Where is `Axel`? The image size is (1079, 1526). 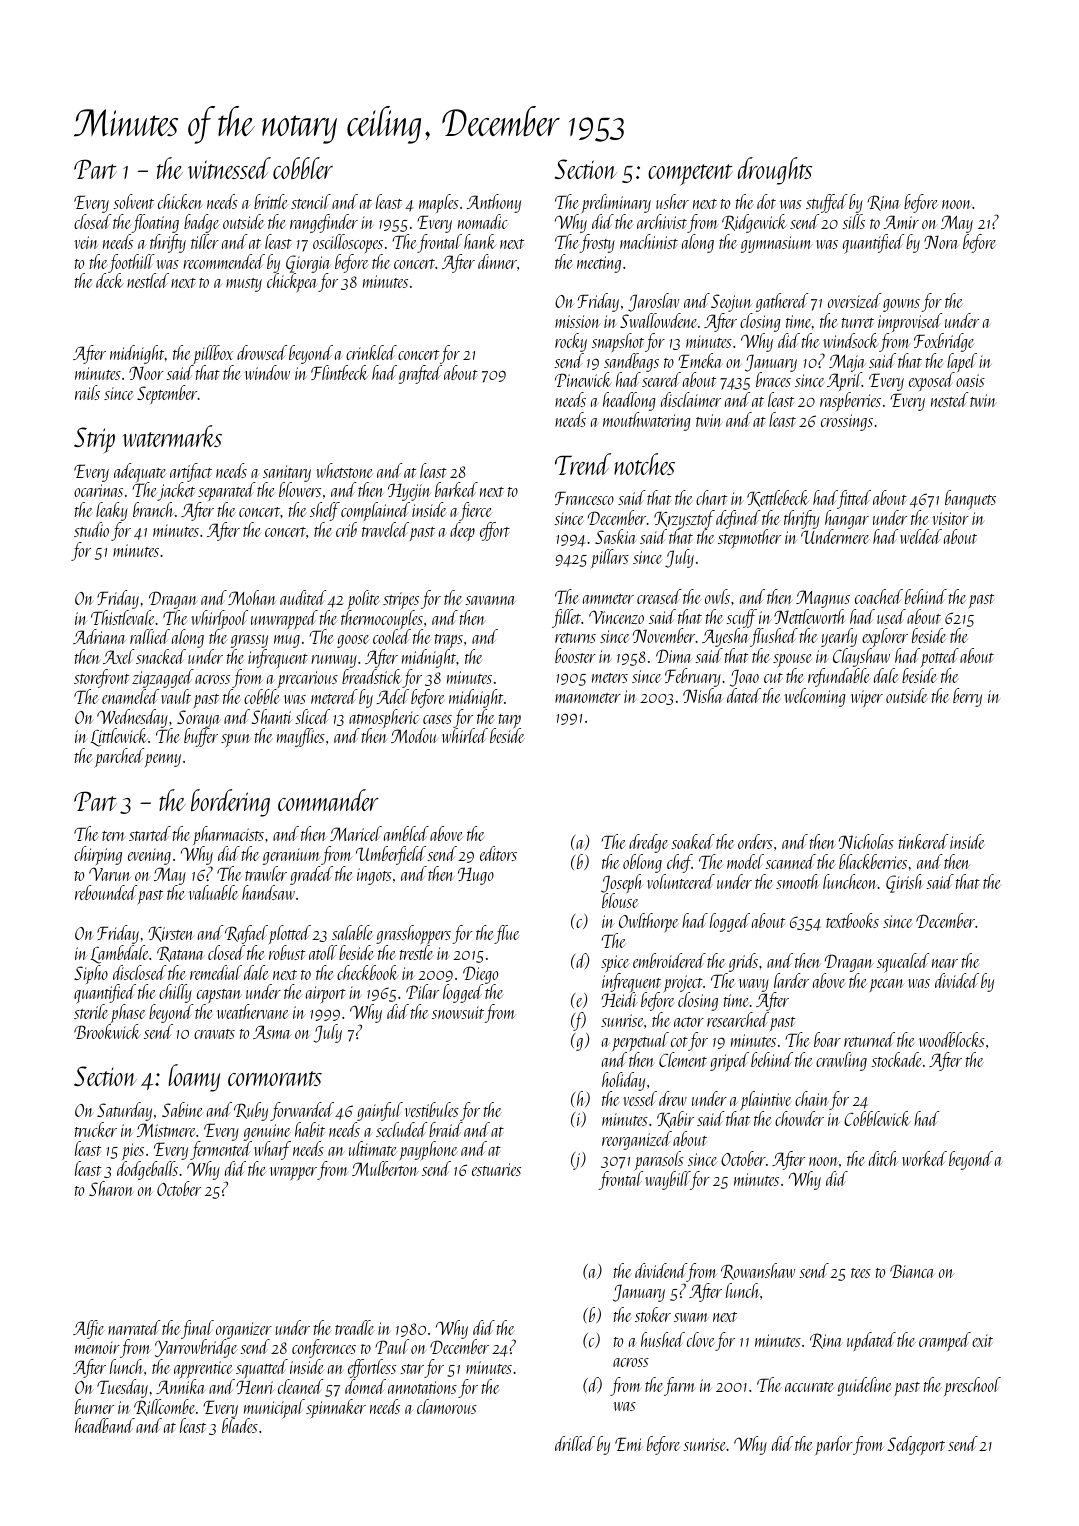
Axel is located at coordinates (119, 656).
